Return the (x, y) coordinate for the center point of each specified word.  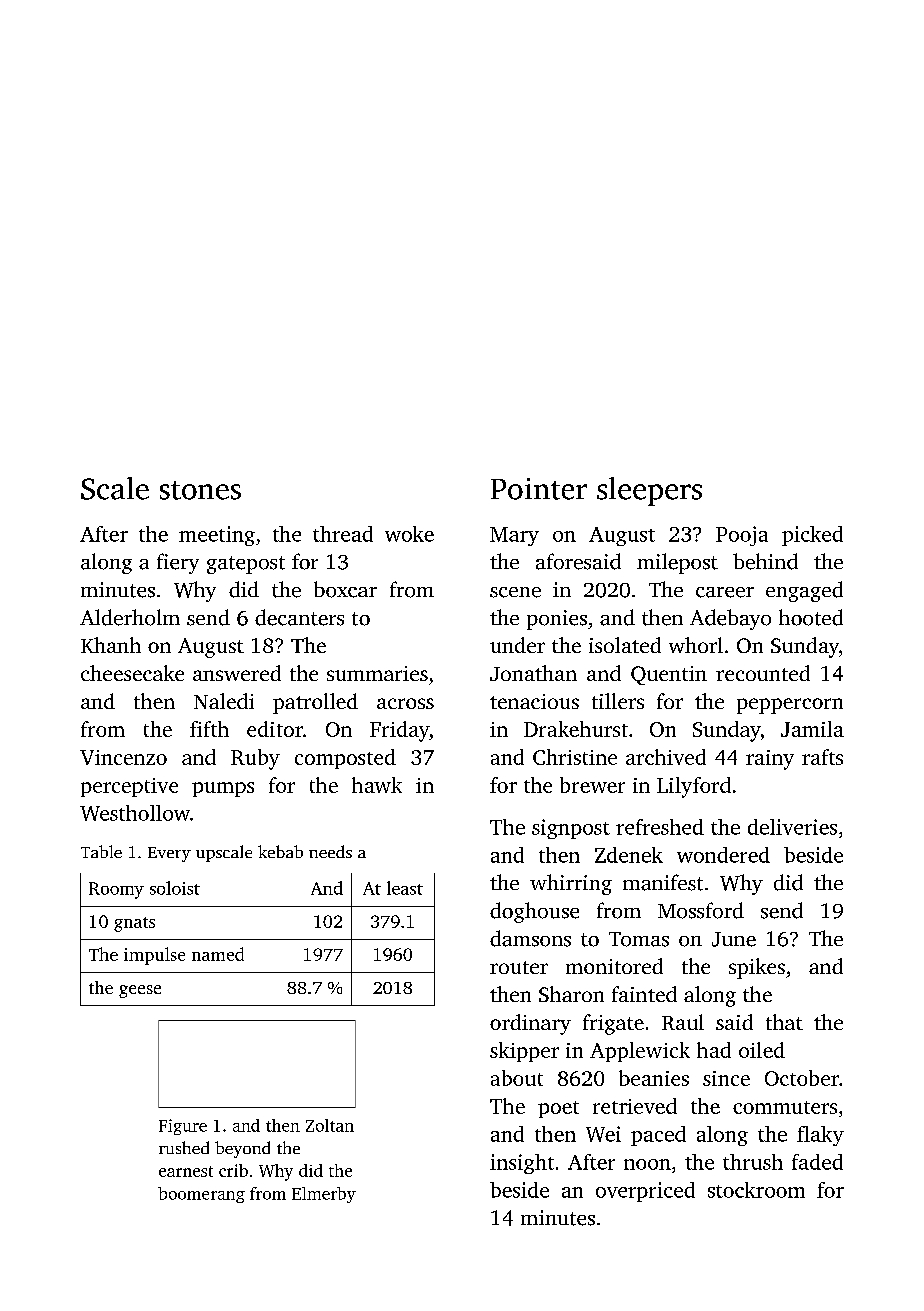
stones (200, 490)
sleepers (649, 491)
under (517, 645)
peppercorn (790, 706)
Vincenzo (123, 757)
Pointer (539, 489)
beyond (242, 1149)
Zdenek (629, 855)
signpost (571, 829)
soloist (175, 888)
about (517, 1078)
